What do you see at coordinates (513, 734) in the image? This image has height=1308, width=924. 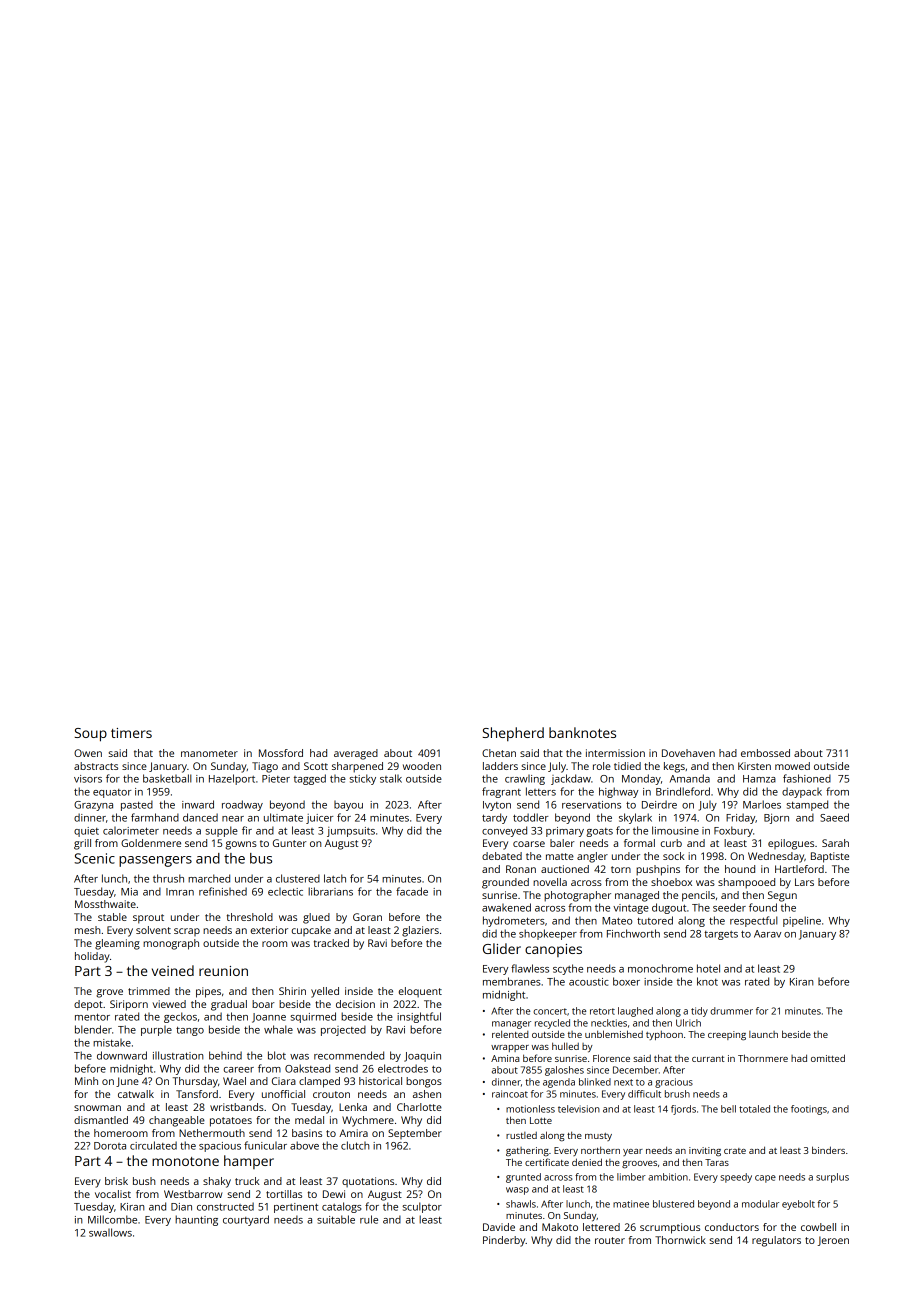 I see `Shepherd` at bounding box center [513, 734].
